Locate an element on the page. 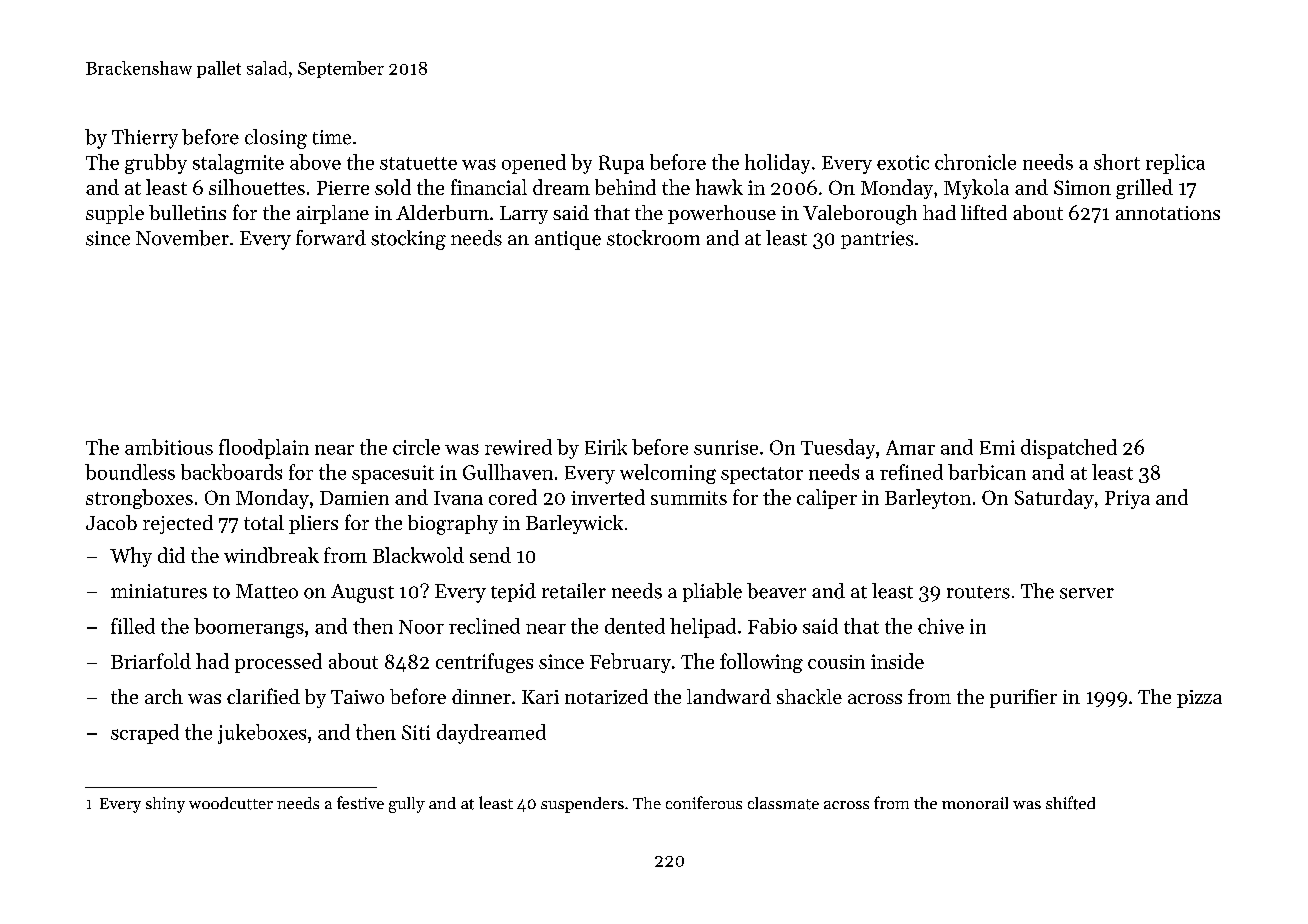  chronicle is located at coordinates (975, 162).
